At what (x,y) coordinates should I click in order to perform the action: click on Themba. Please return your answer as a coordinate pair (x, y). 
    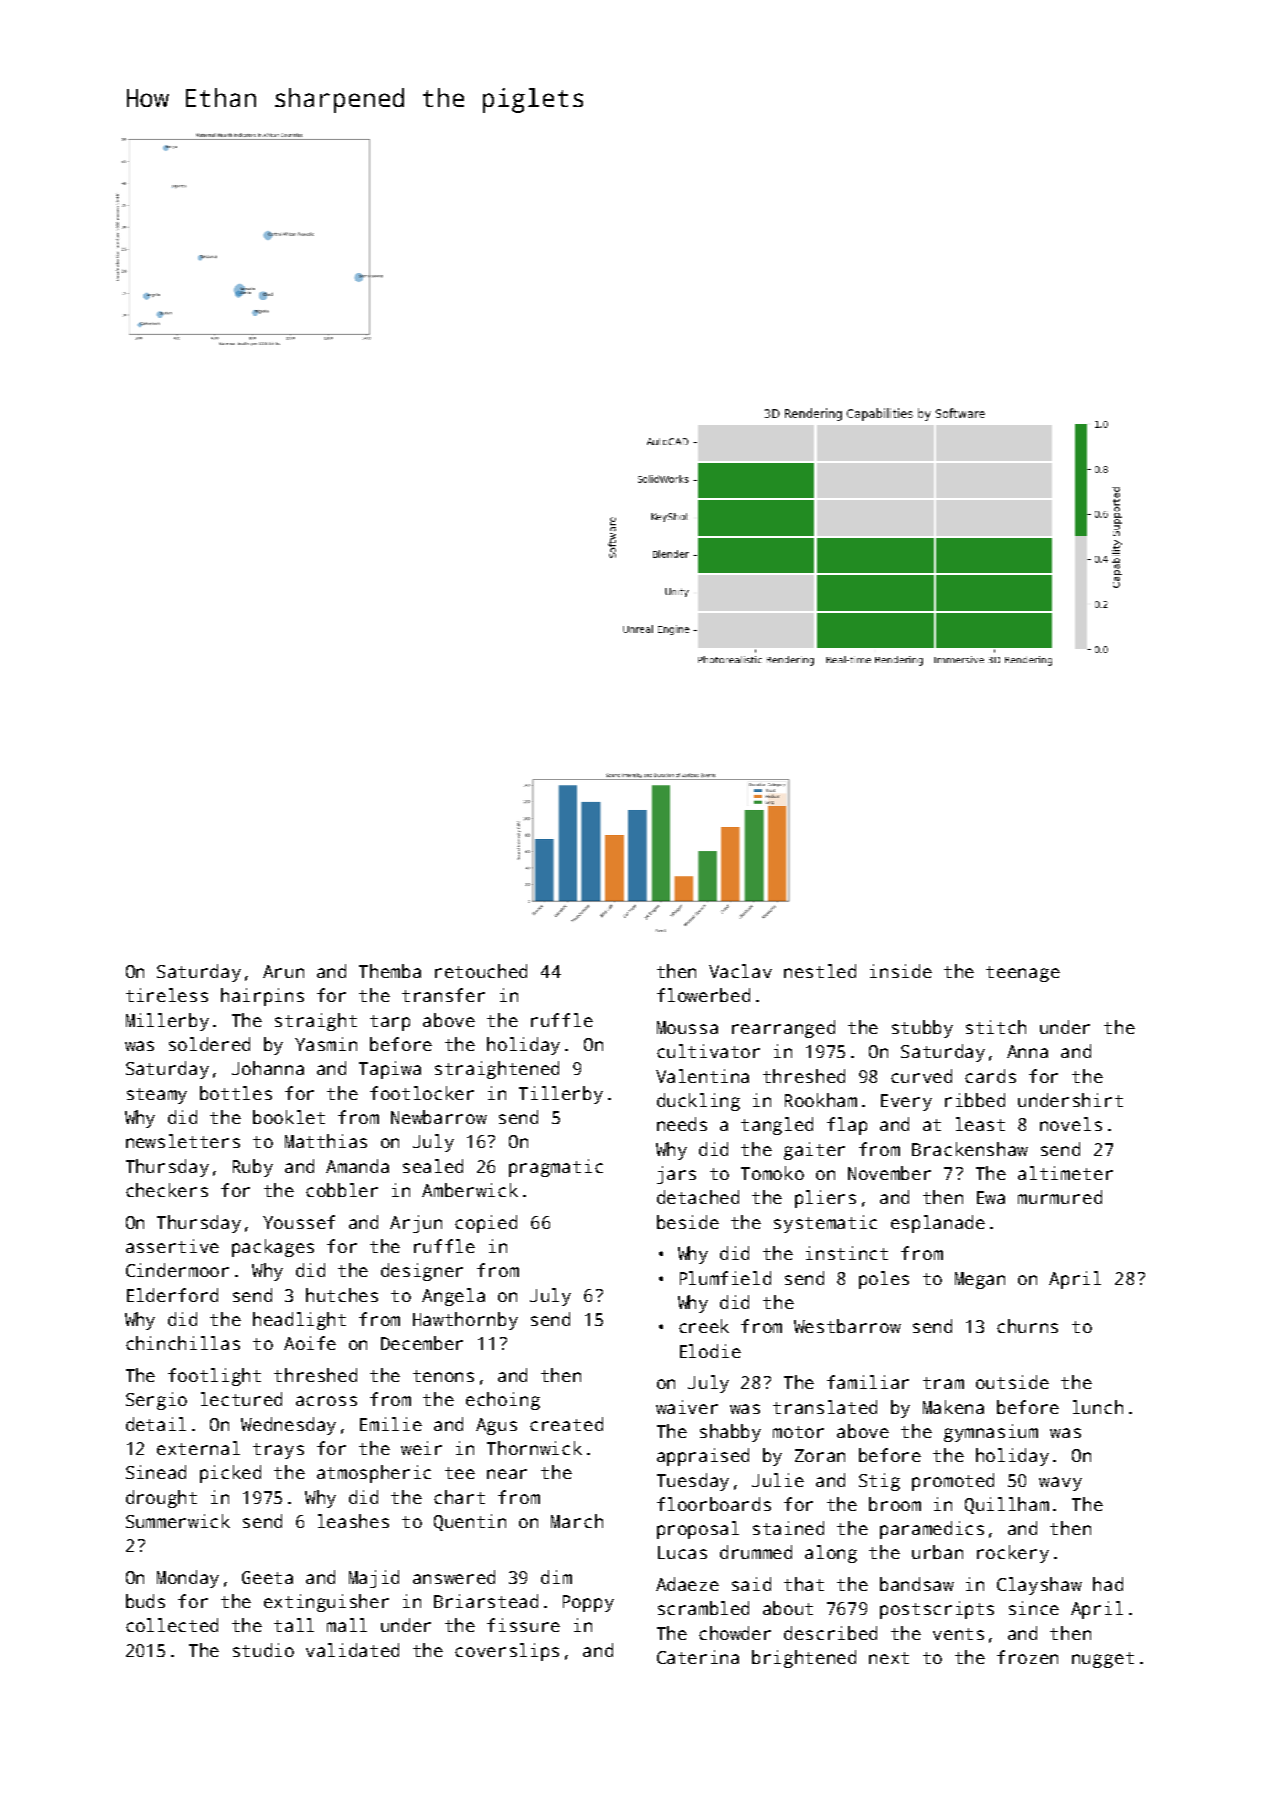
    Looking at the image, I should click on (390, 971).
